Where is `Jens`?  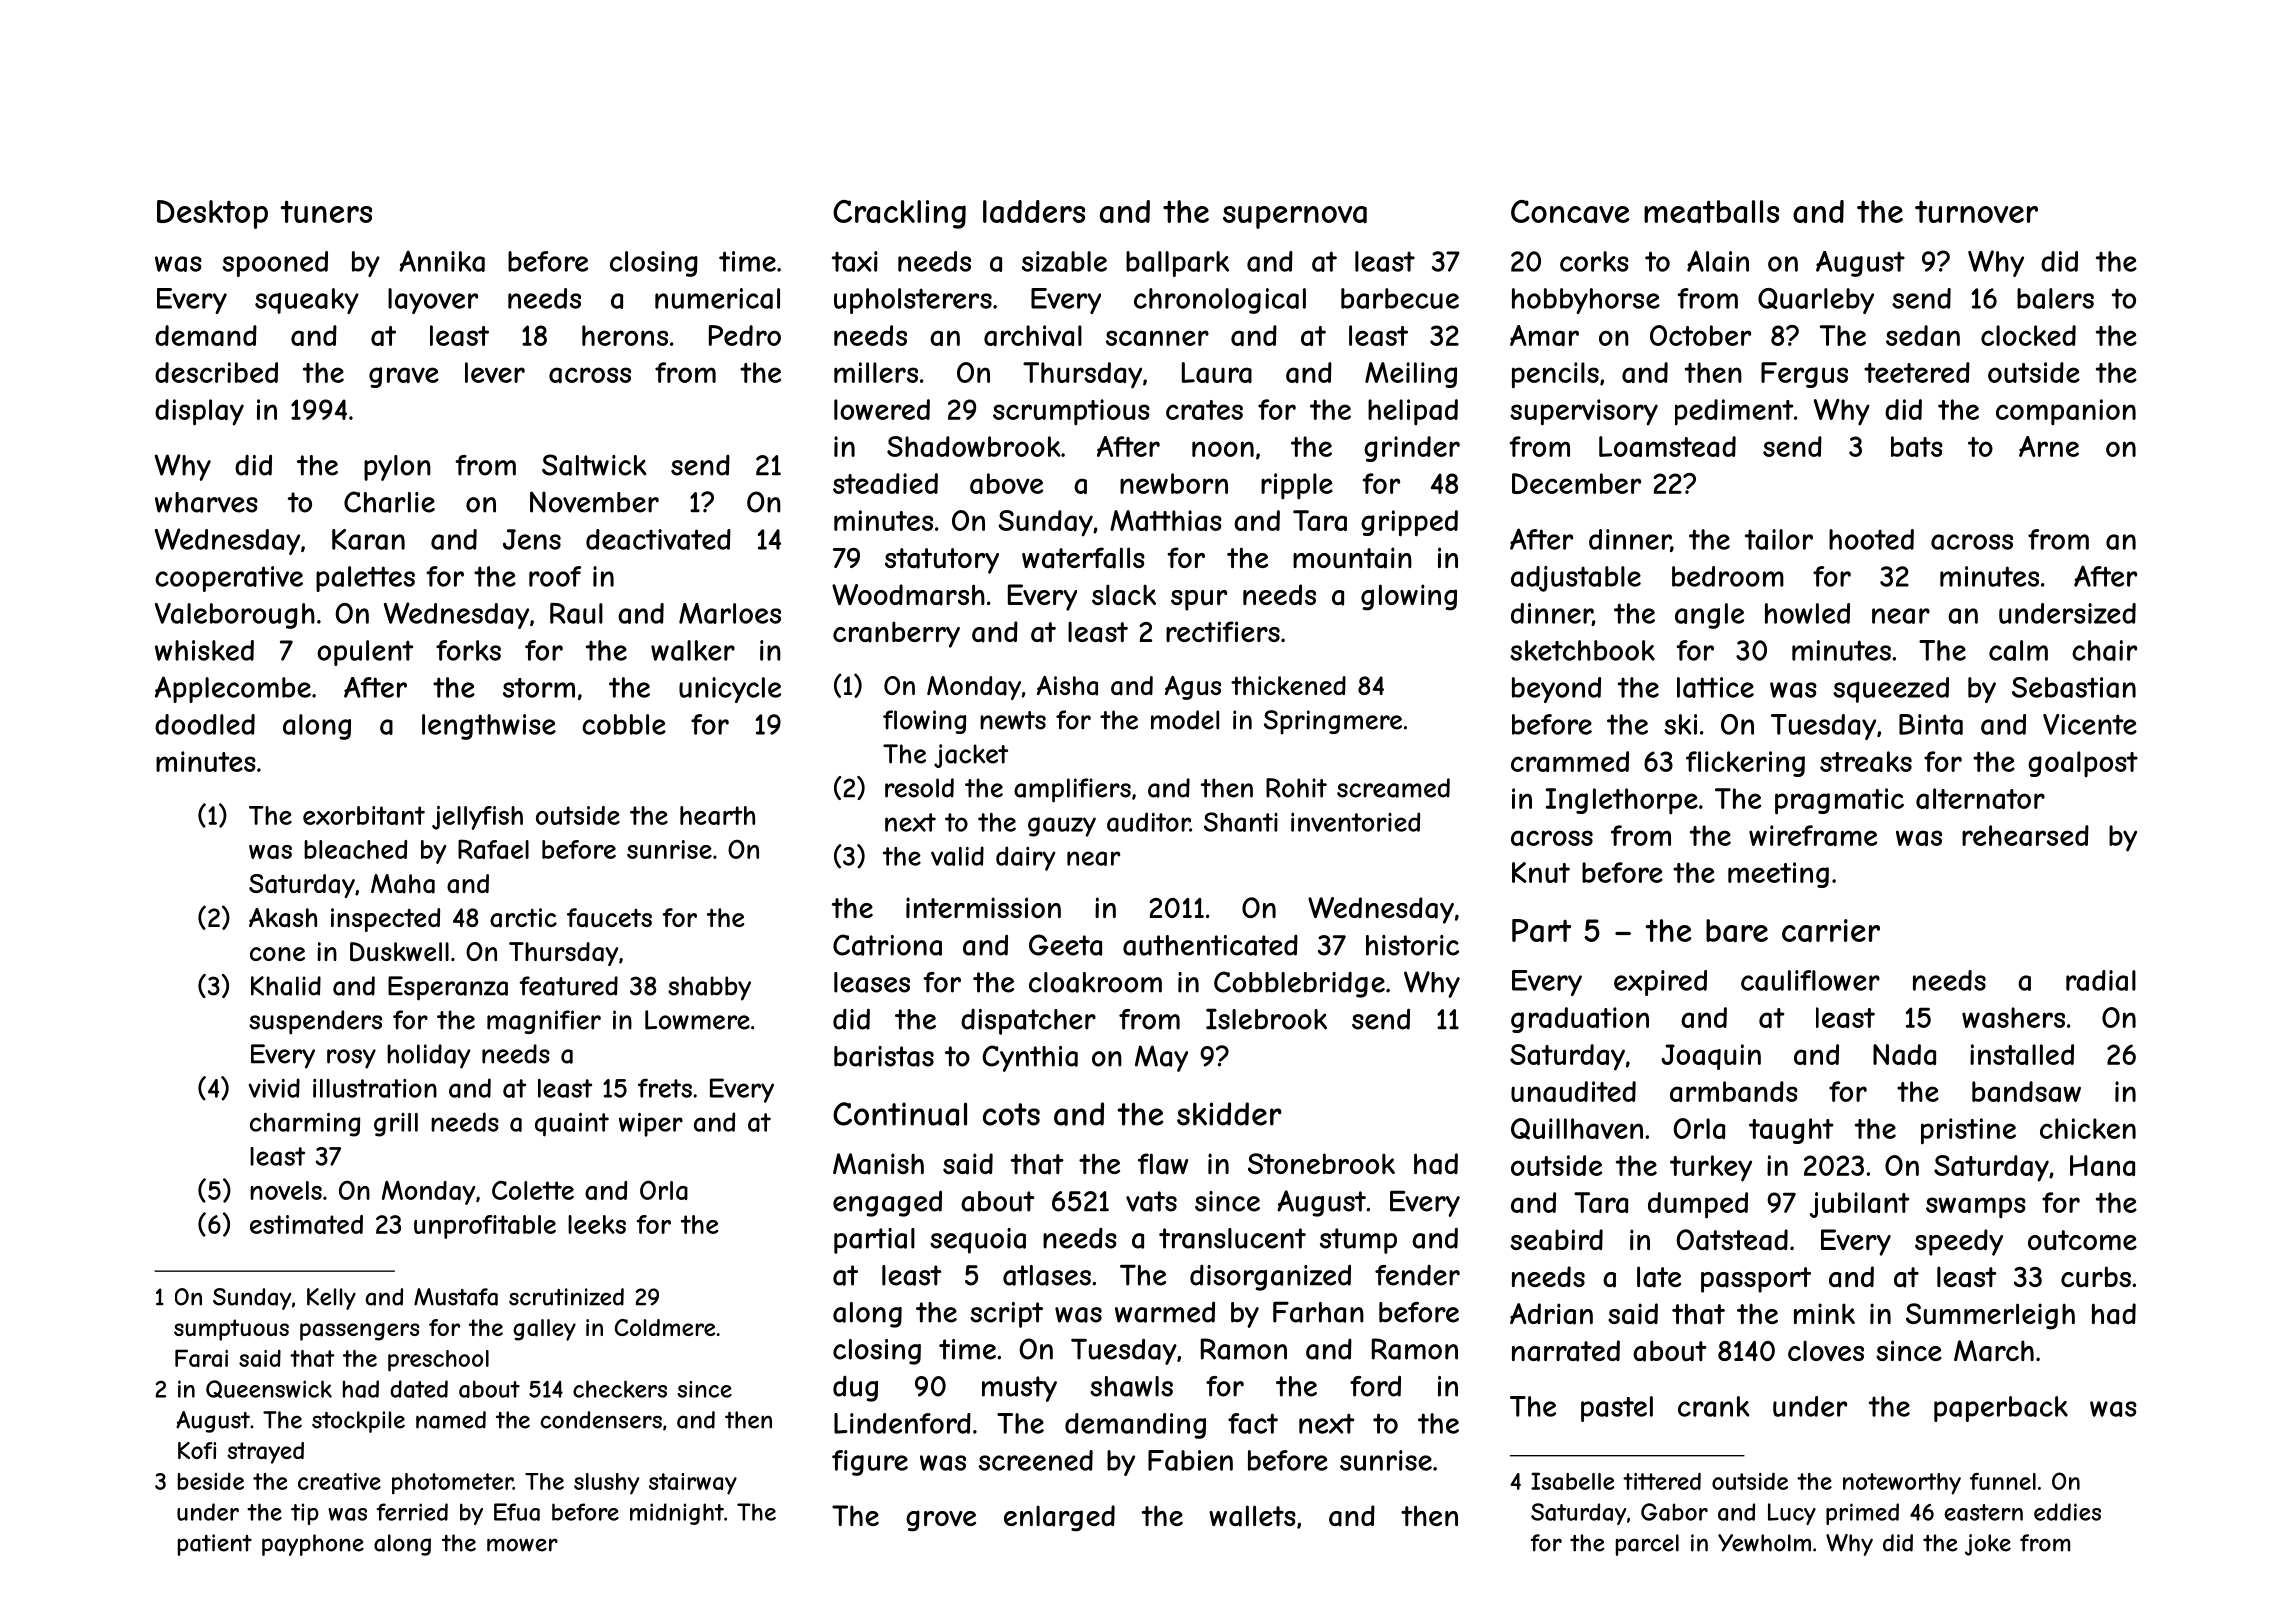
Jens is located at coordinates (532, 539).
